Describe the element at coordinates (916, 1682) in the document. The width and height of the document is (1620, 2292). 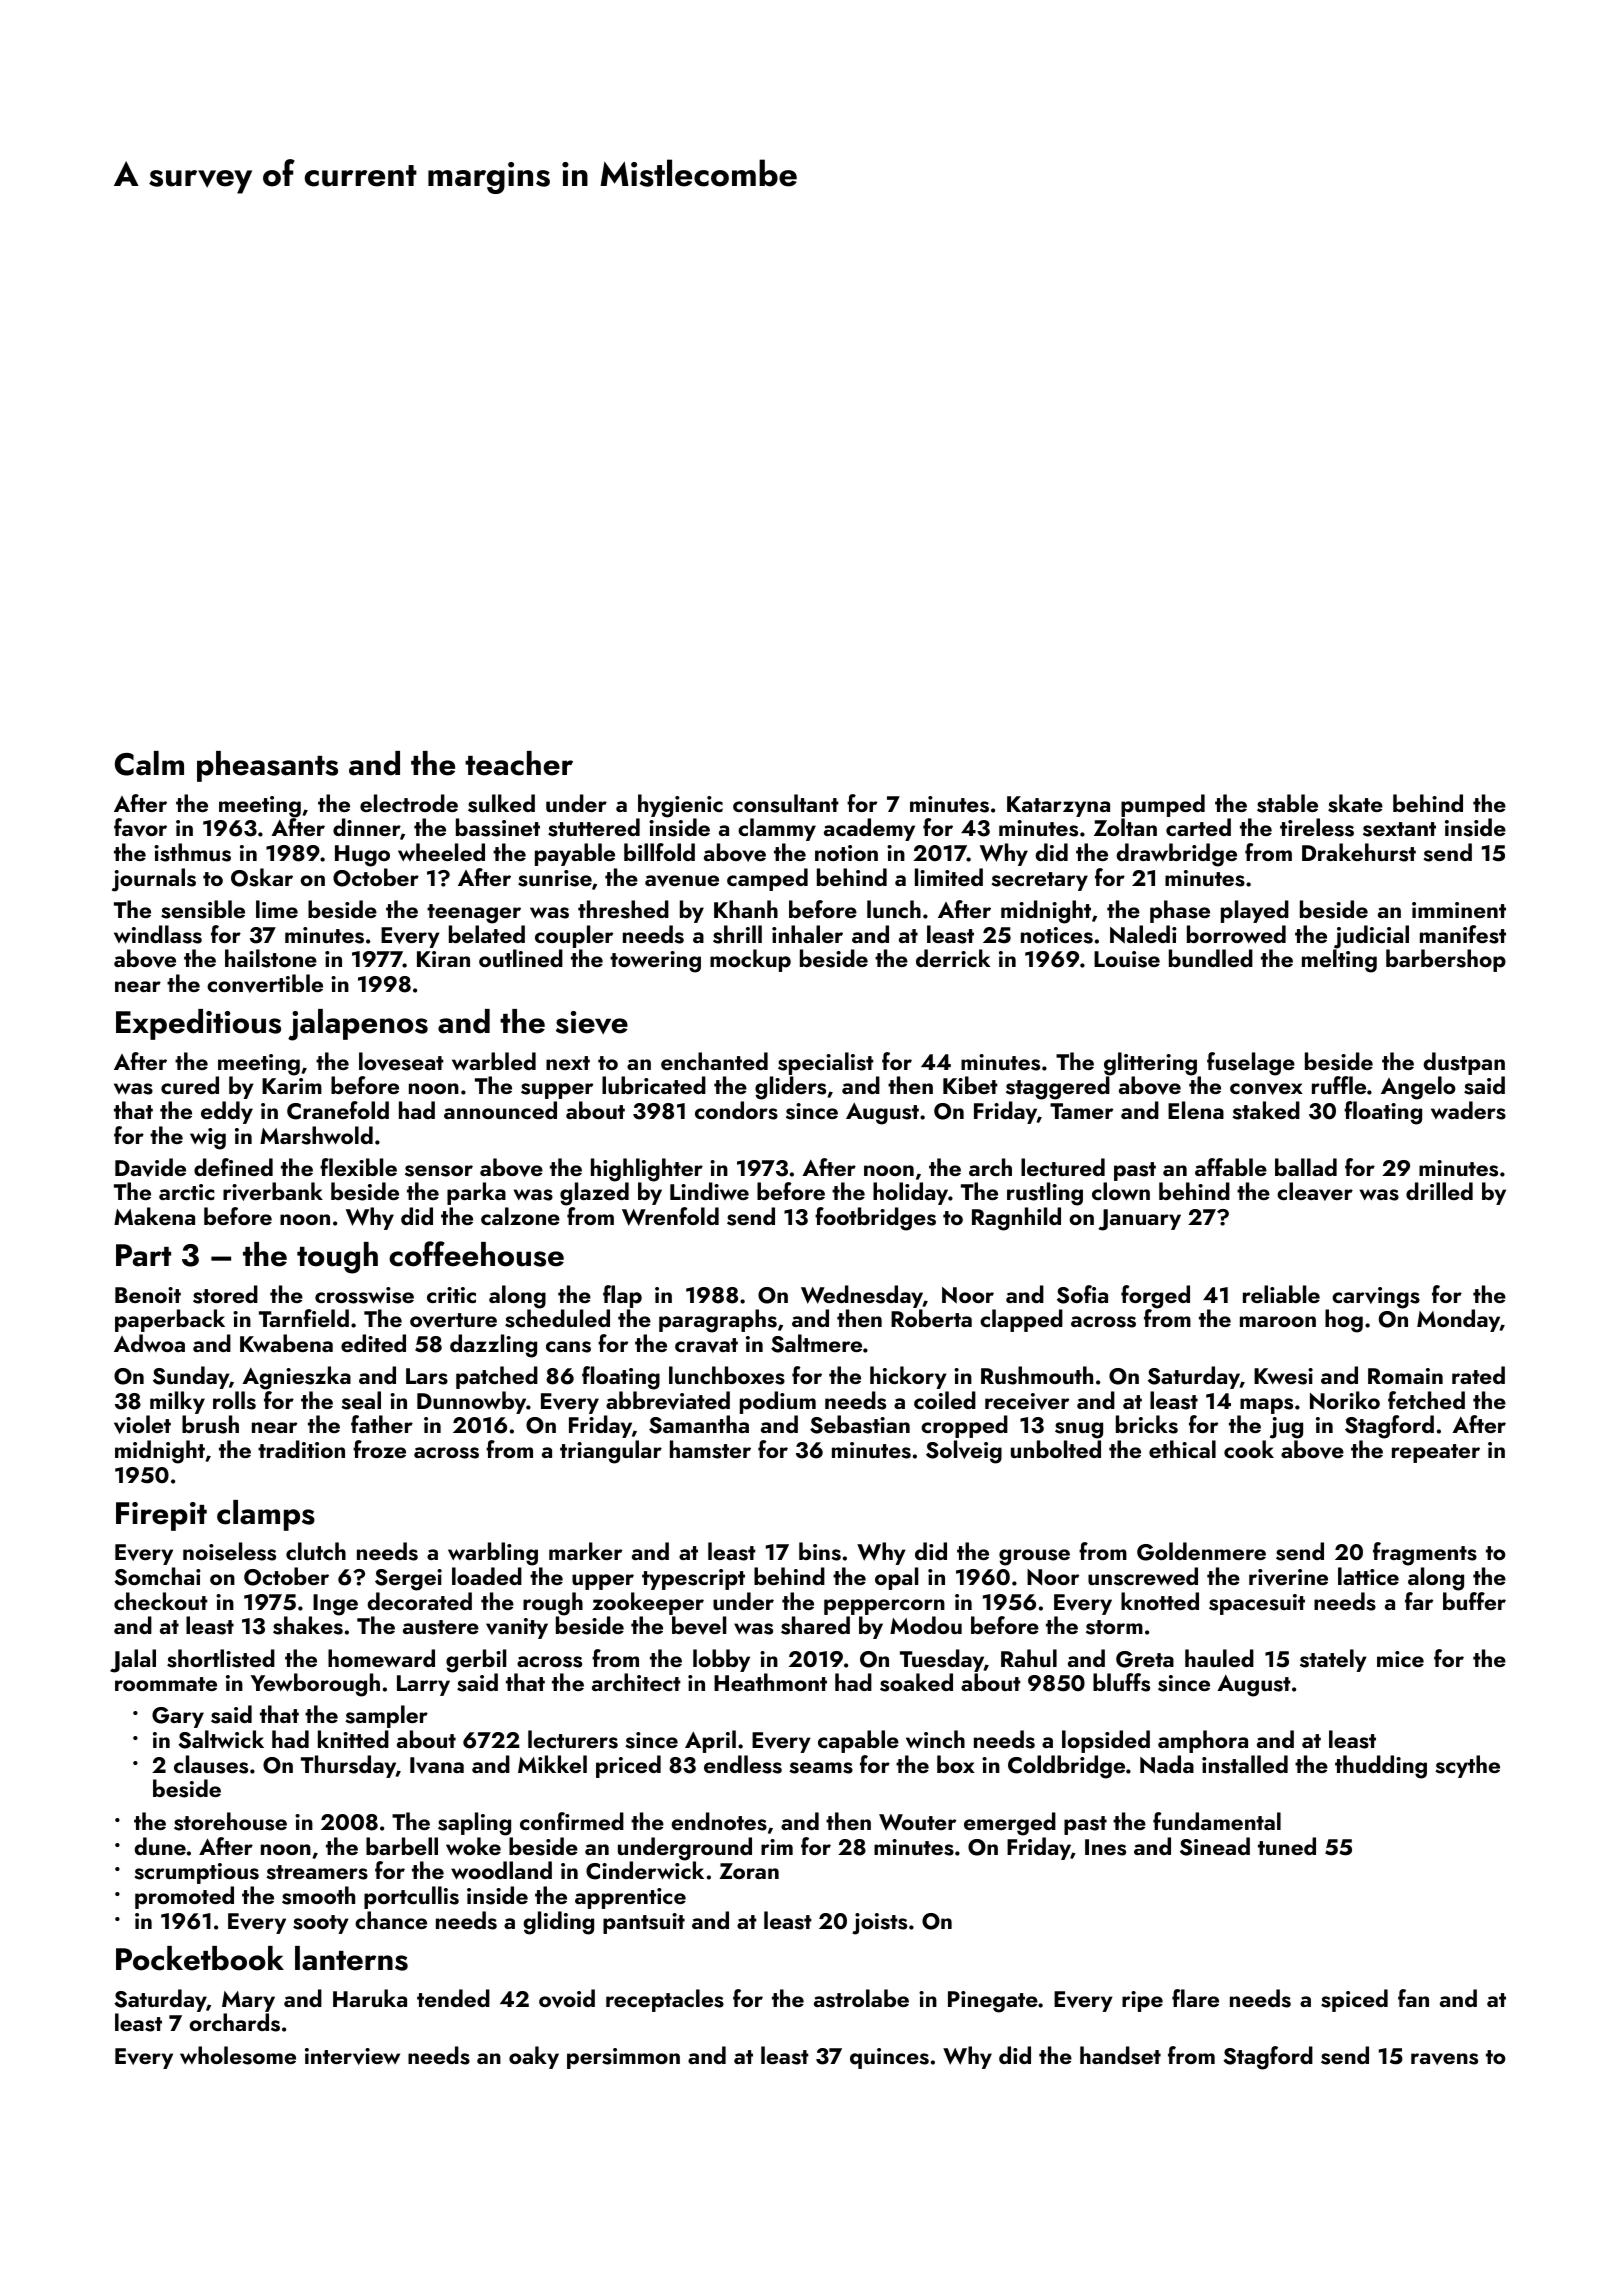
I see `soaked` at that location.
